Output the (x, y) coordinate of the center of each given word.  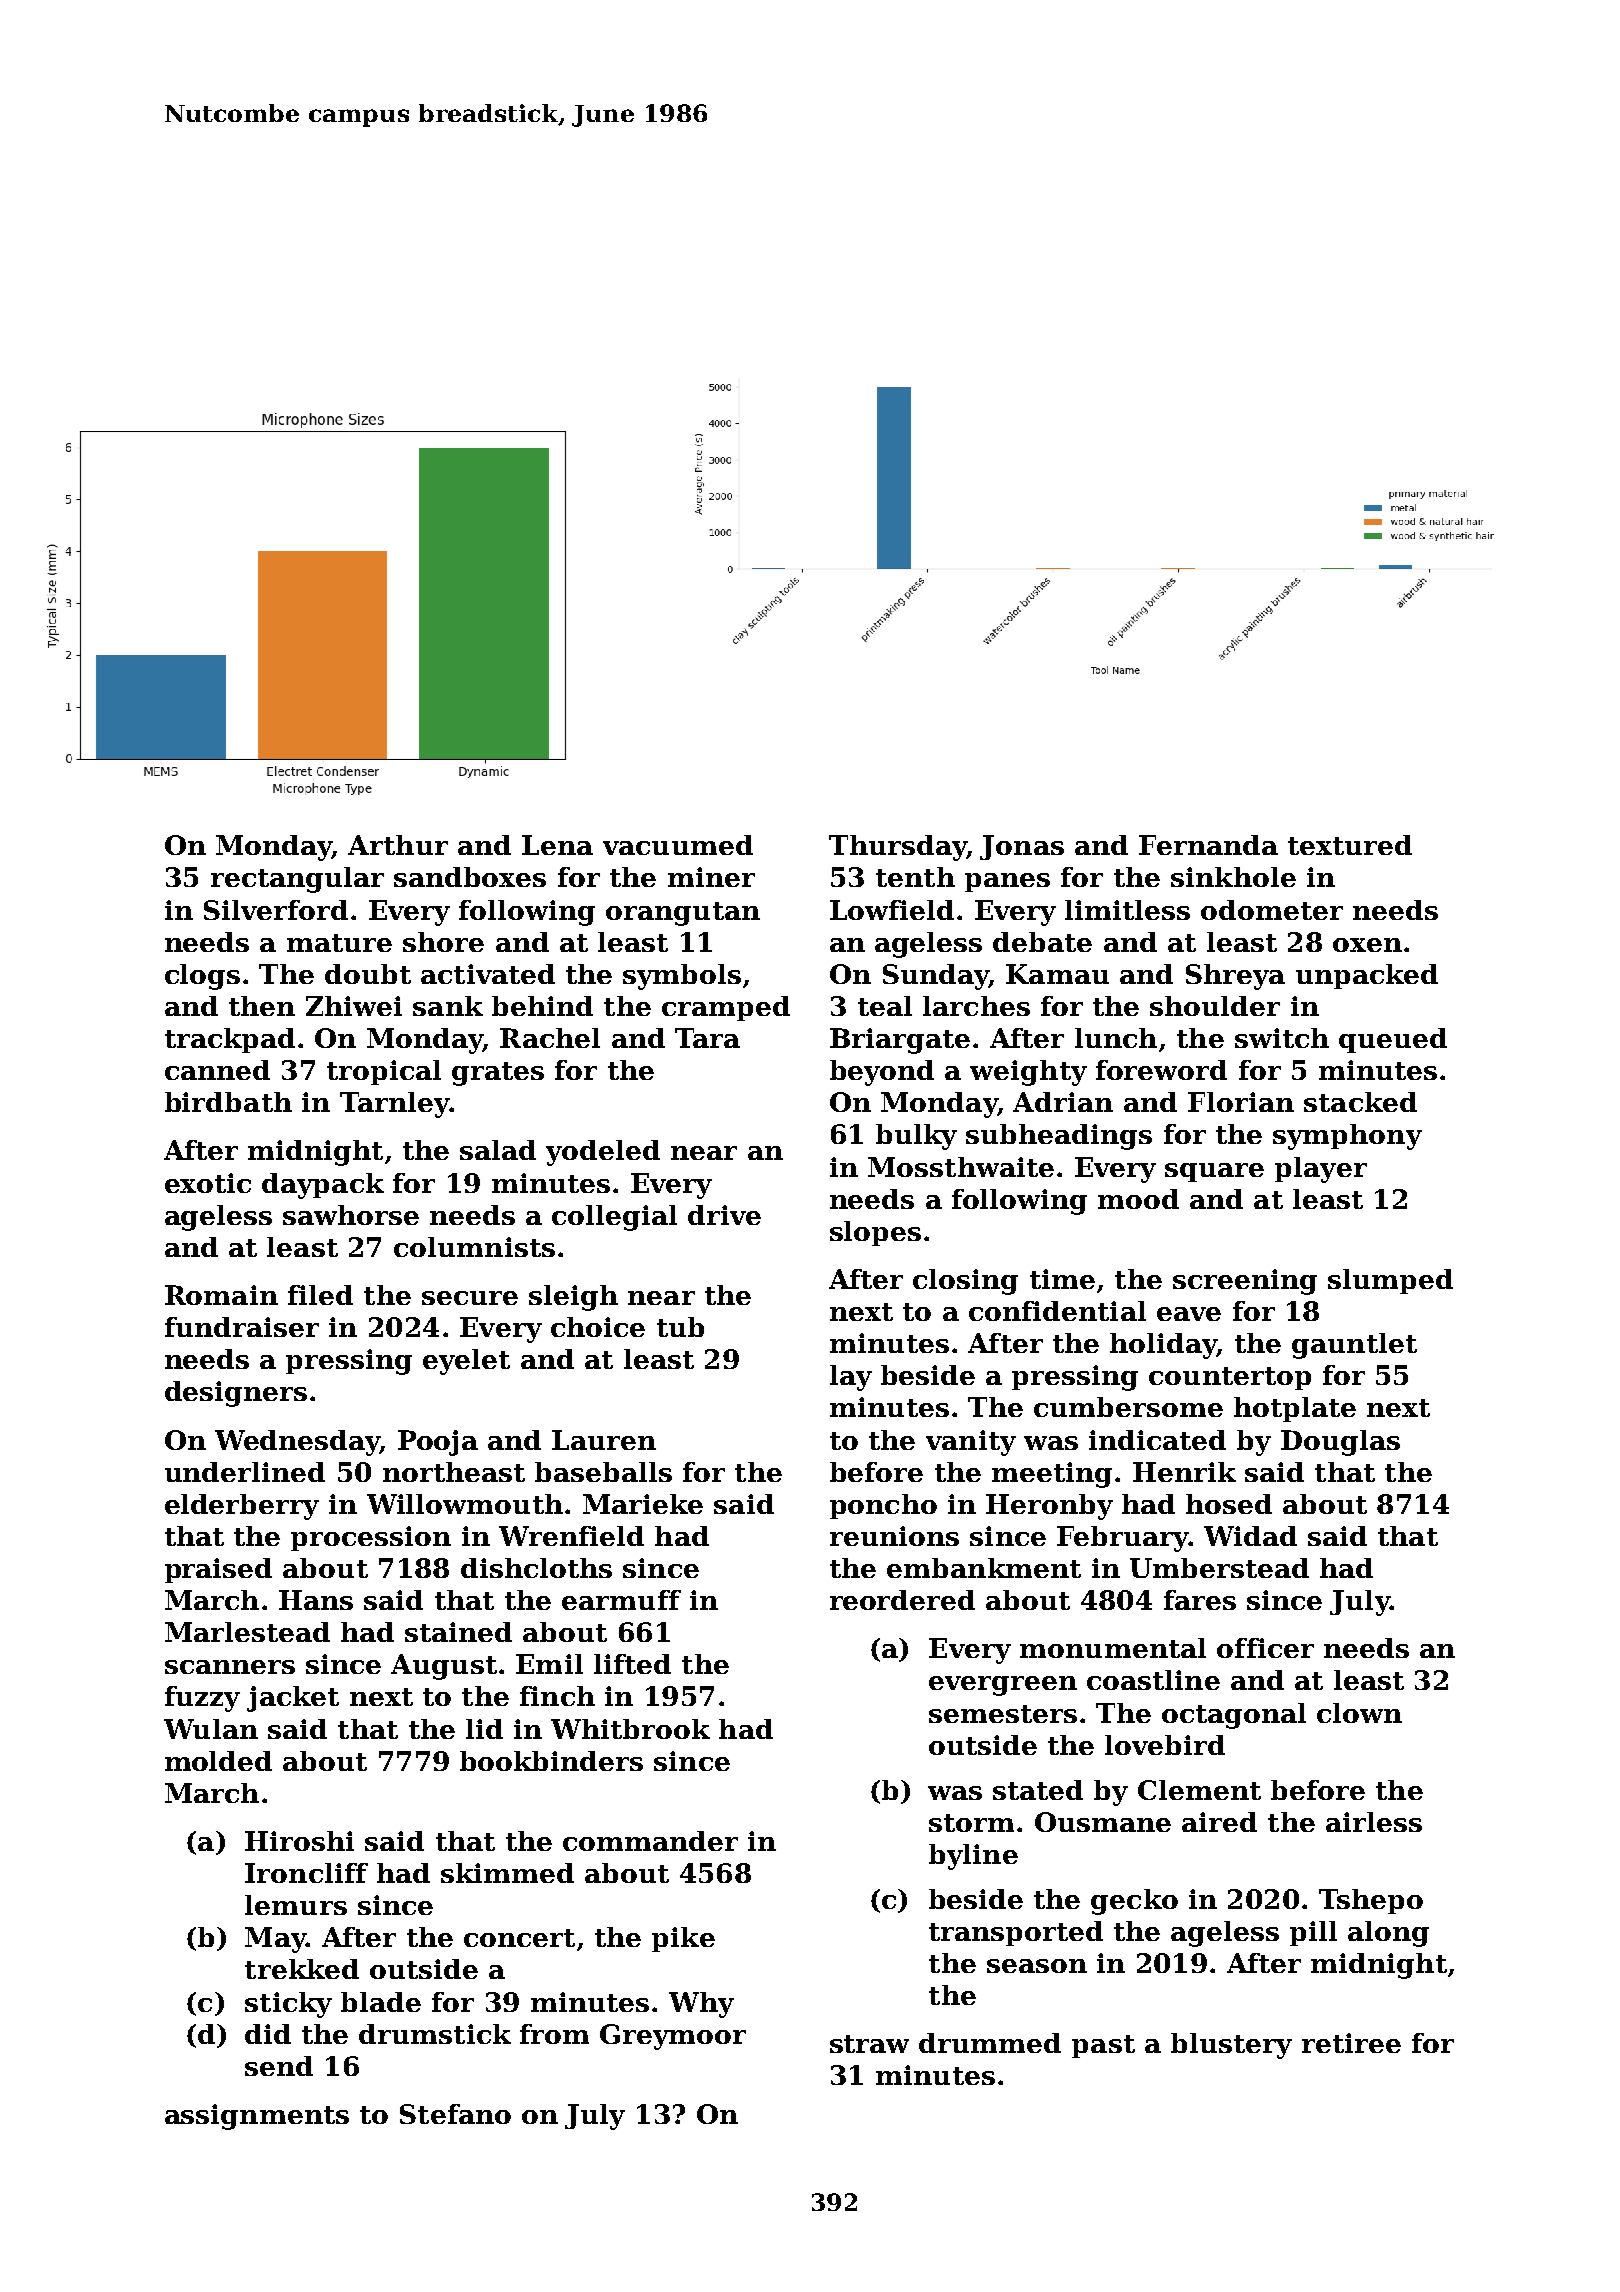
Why (701, 2005)
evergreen (1003, 1686)
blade (381, 2002)
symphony (1347, 1137)
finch (557, 1696)
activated (488, 974)
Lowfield (892, 910)
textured (1350, 845)
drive (724, 1215)
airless (1374, 1822)
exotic (208, 1183)
